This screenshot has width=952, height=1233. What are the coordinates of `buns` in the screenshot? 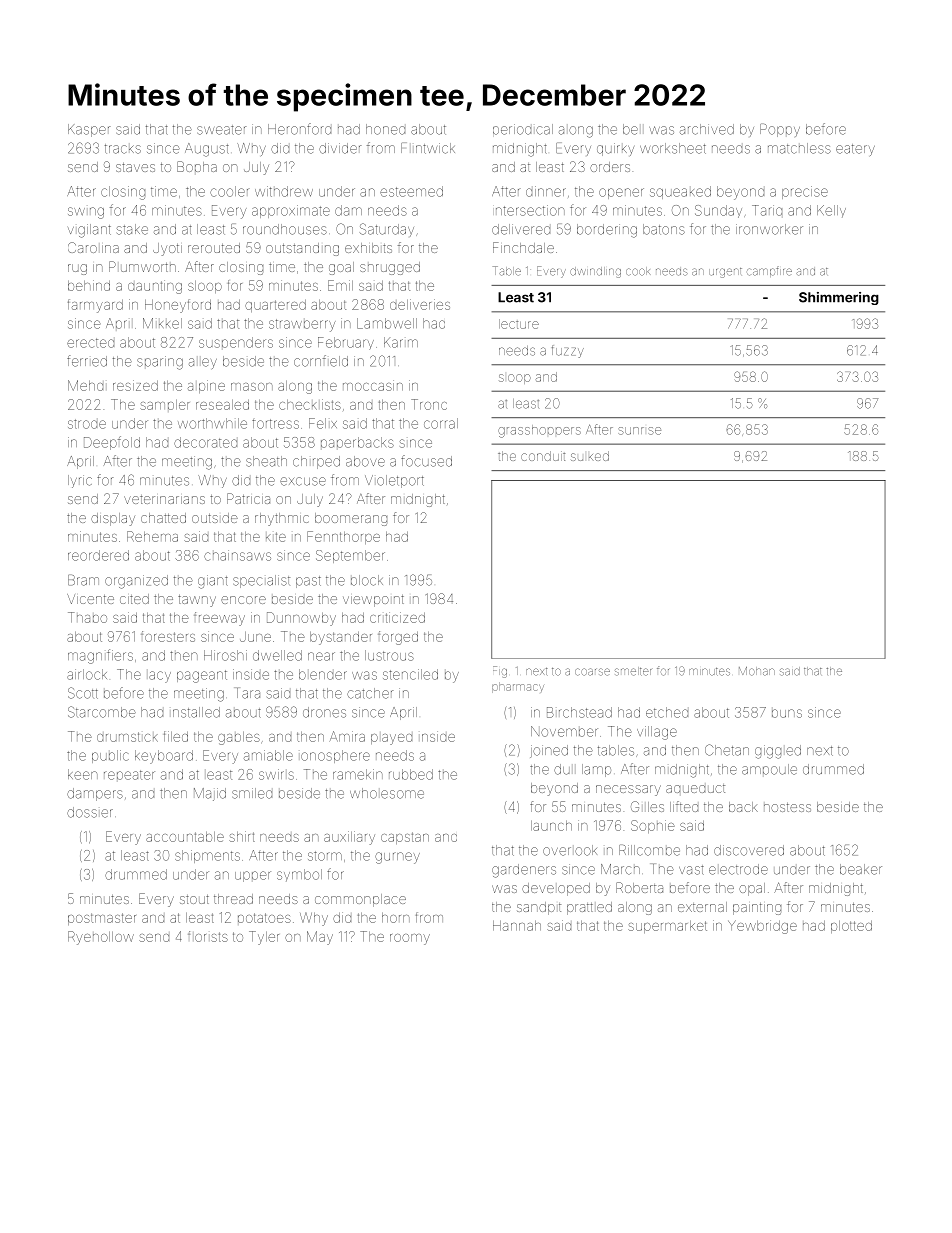 It's located at (787, 713).
